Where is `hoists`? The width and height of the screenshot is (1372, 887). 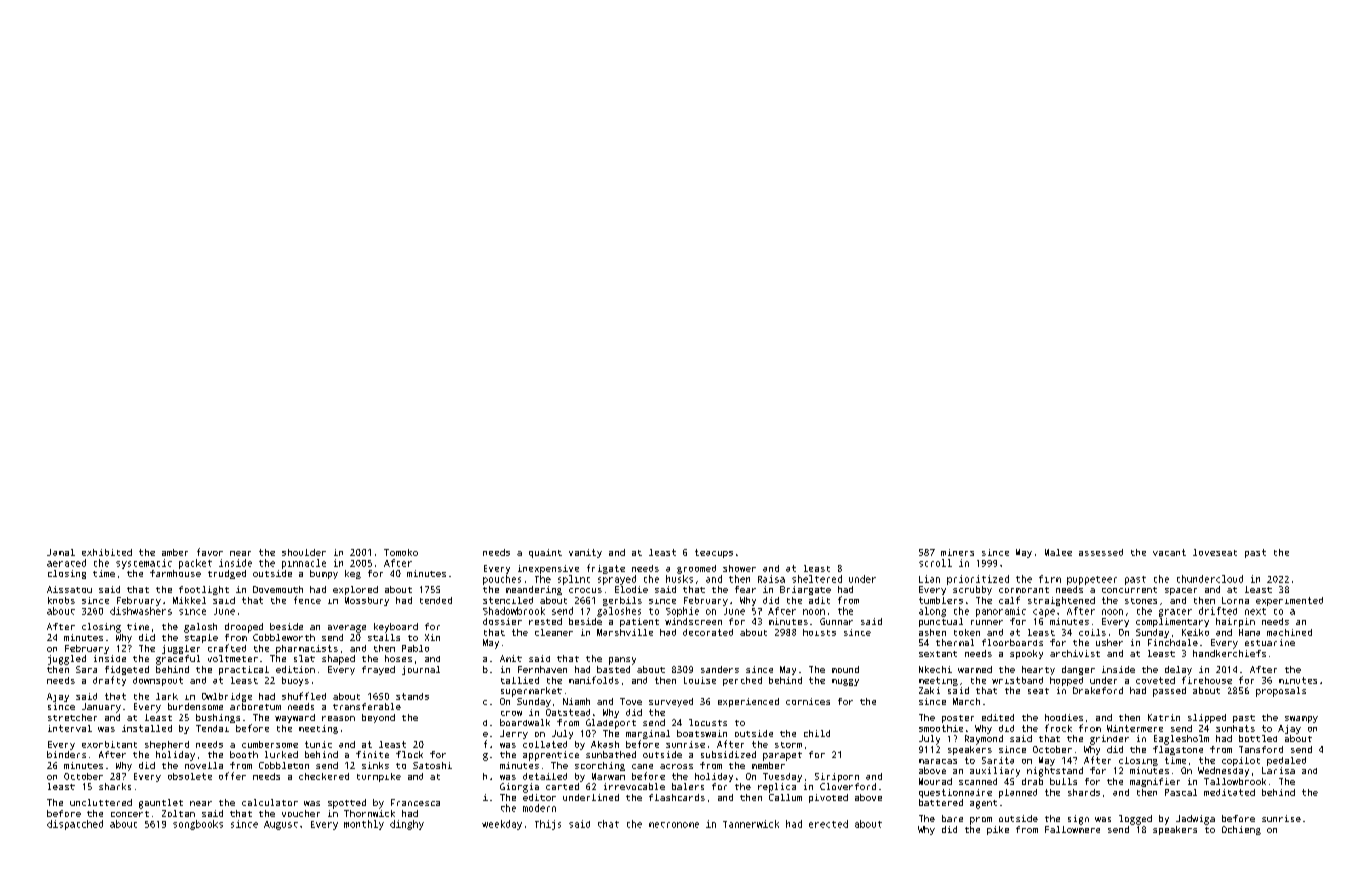 hoists is located at coordinates (819, 632).
